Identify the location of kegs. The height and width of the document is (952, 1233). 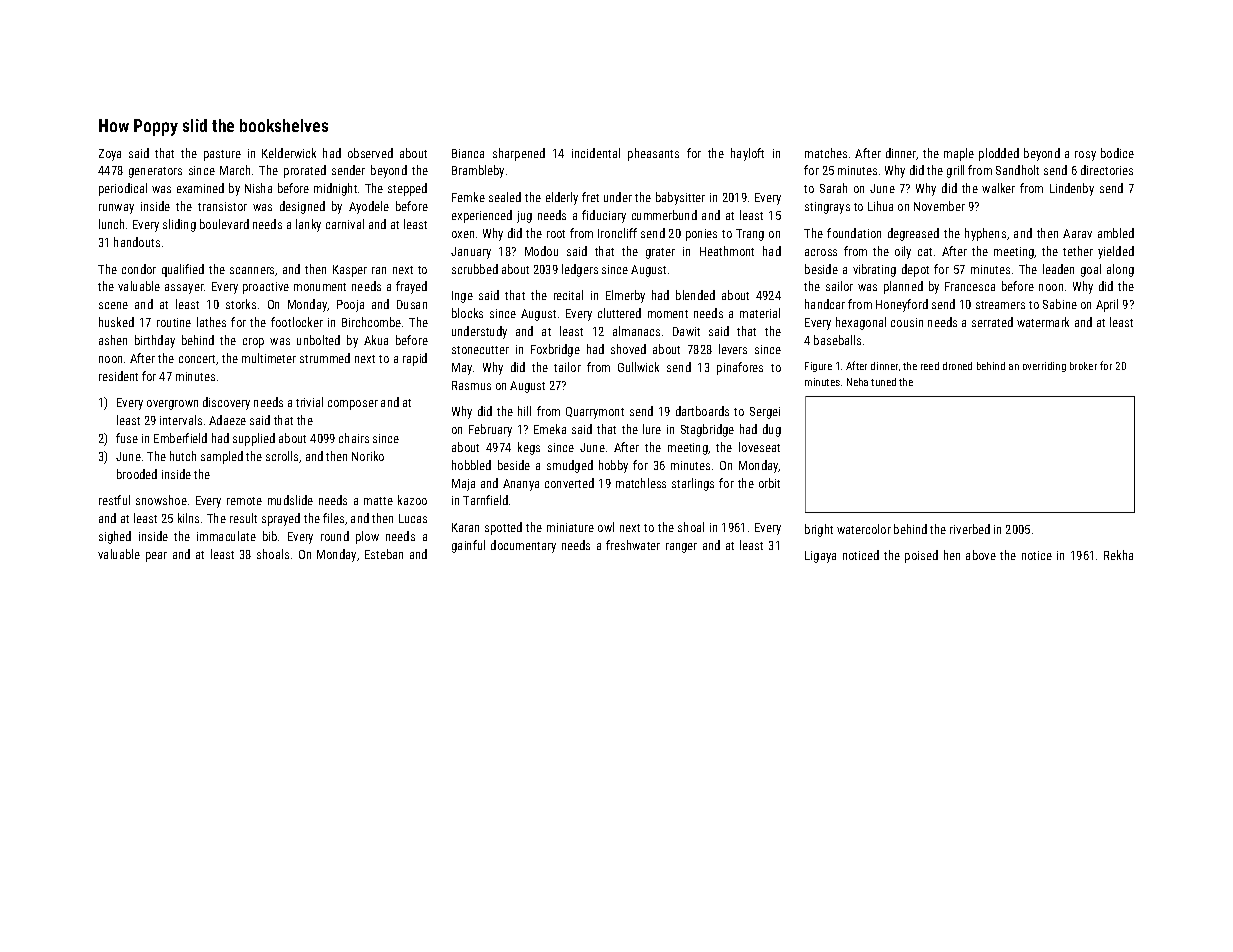
(529, 448).
